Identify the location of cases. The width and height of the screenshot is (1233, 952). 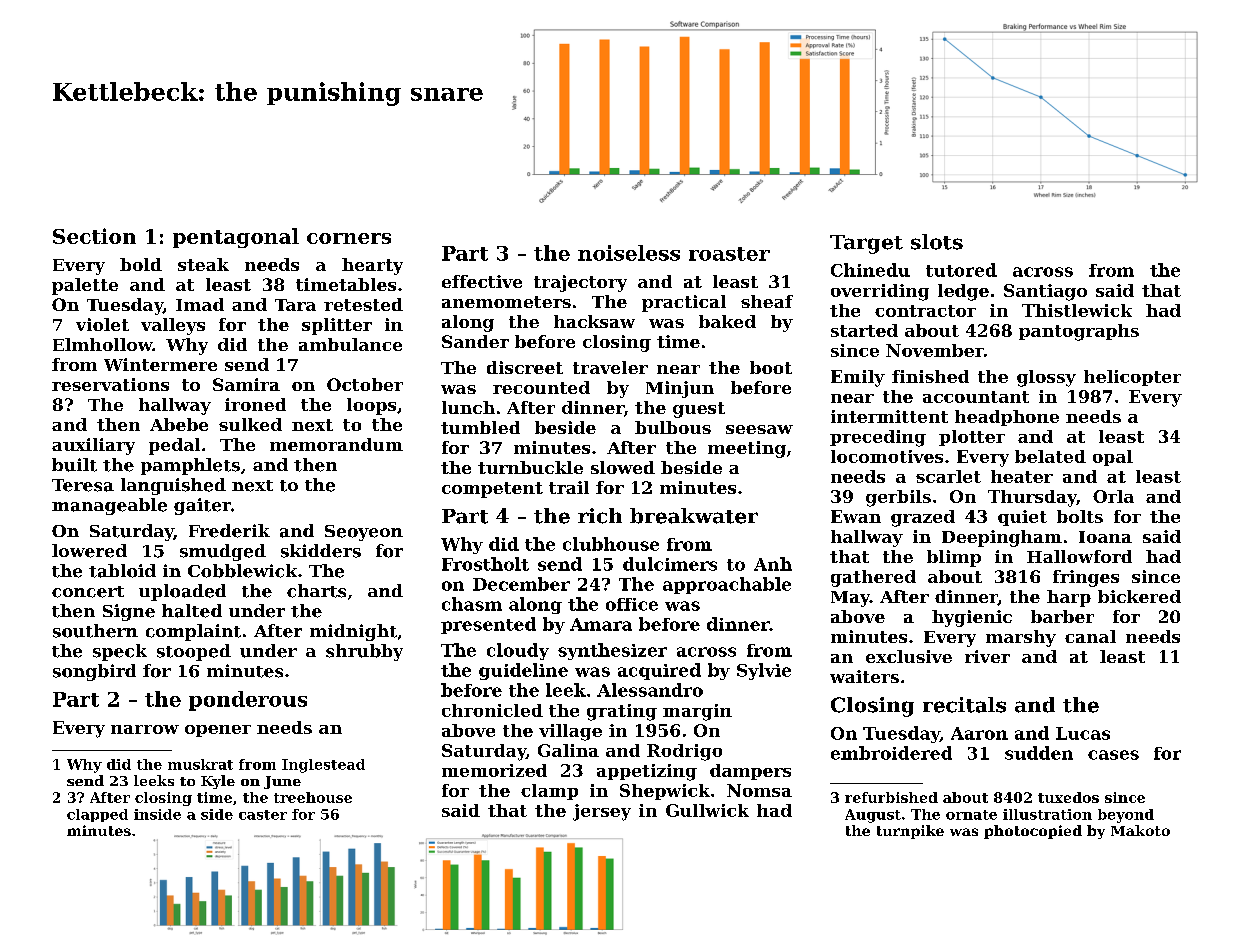
(1113, 755).
